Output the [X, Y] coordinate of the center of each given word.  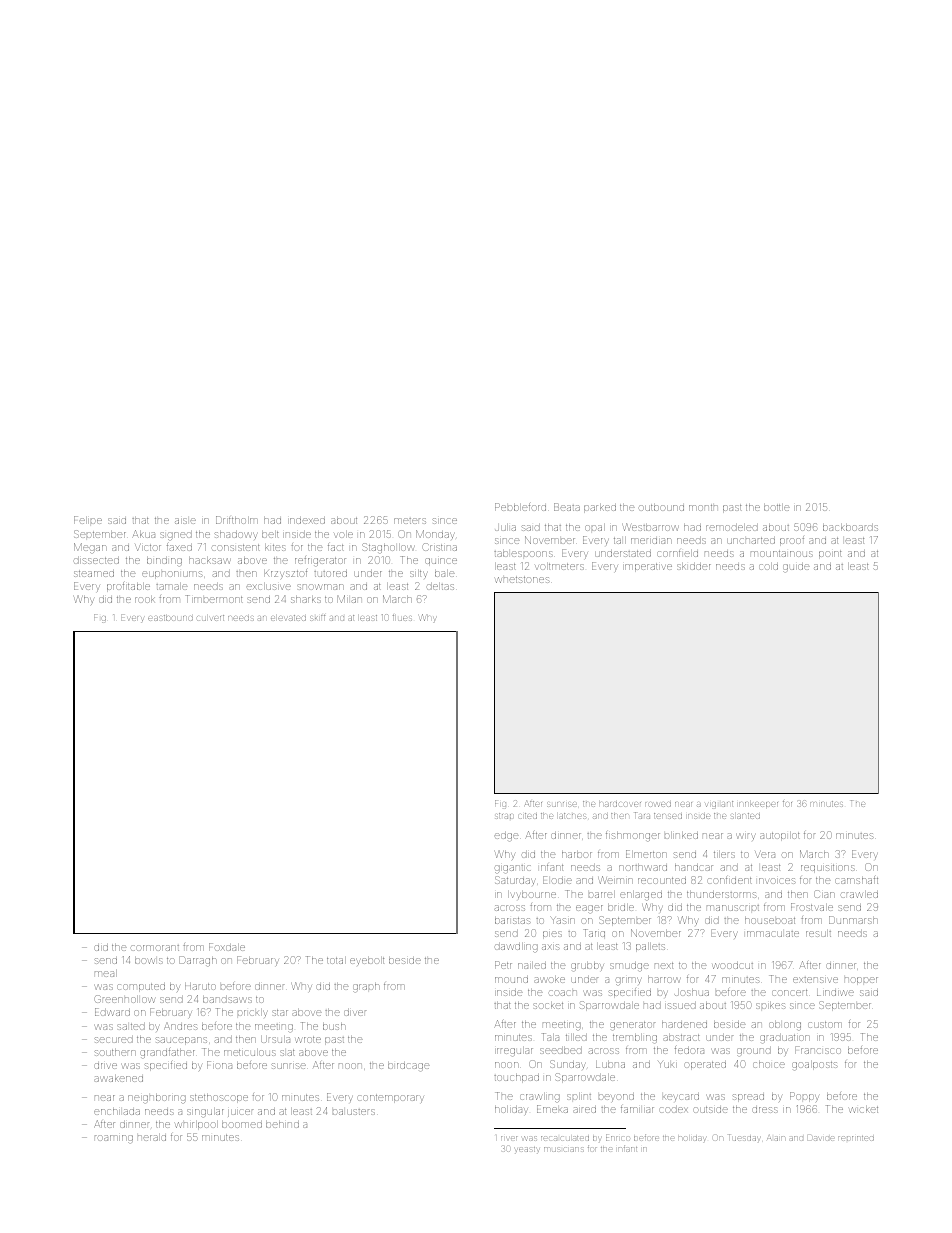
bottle [777, 507]
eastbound [170, 618]
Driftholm [237, 520]
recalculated [565, 1138]
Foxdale [227, 947]
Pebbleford [520, 507]
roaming [114, 1139]
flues [402, 618]
